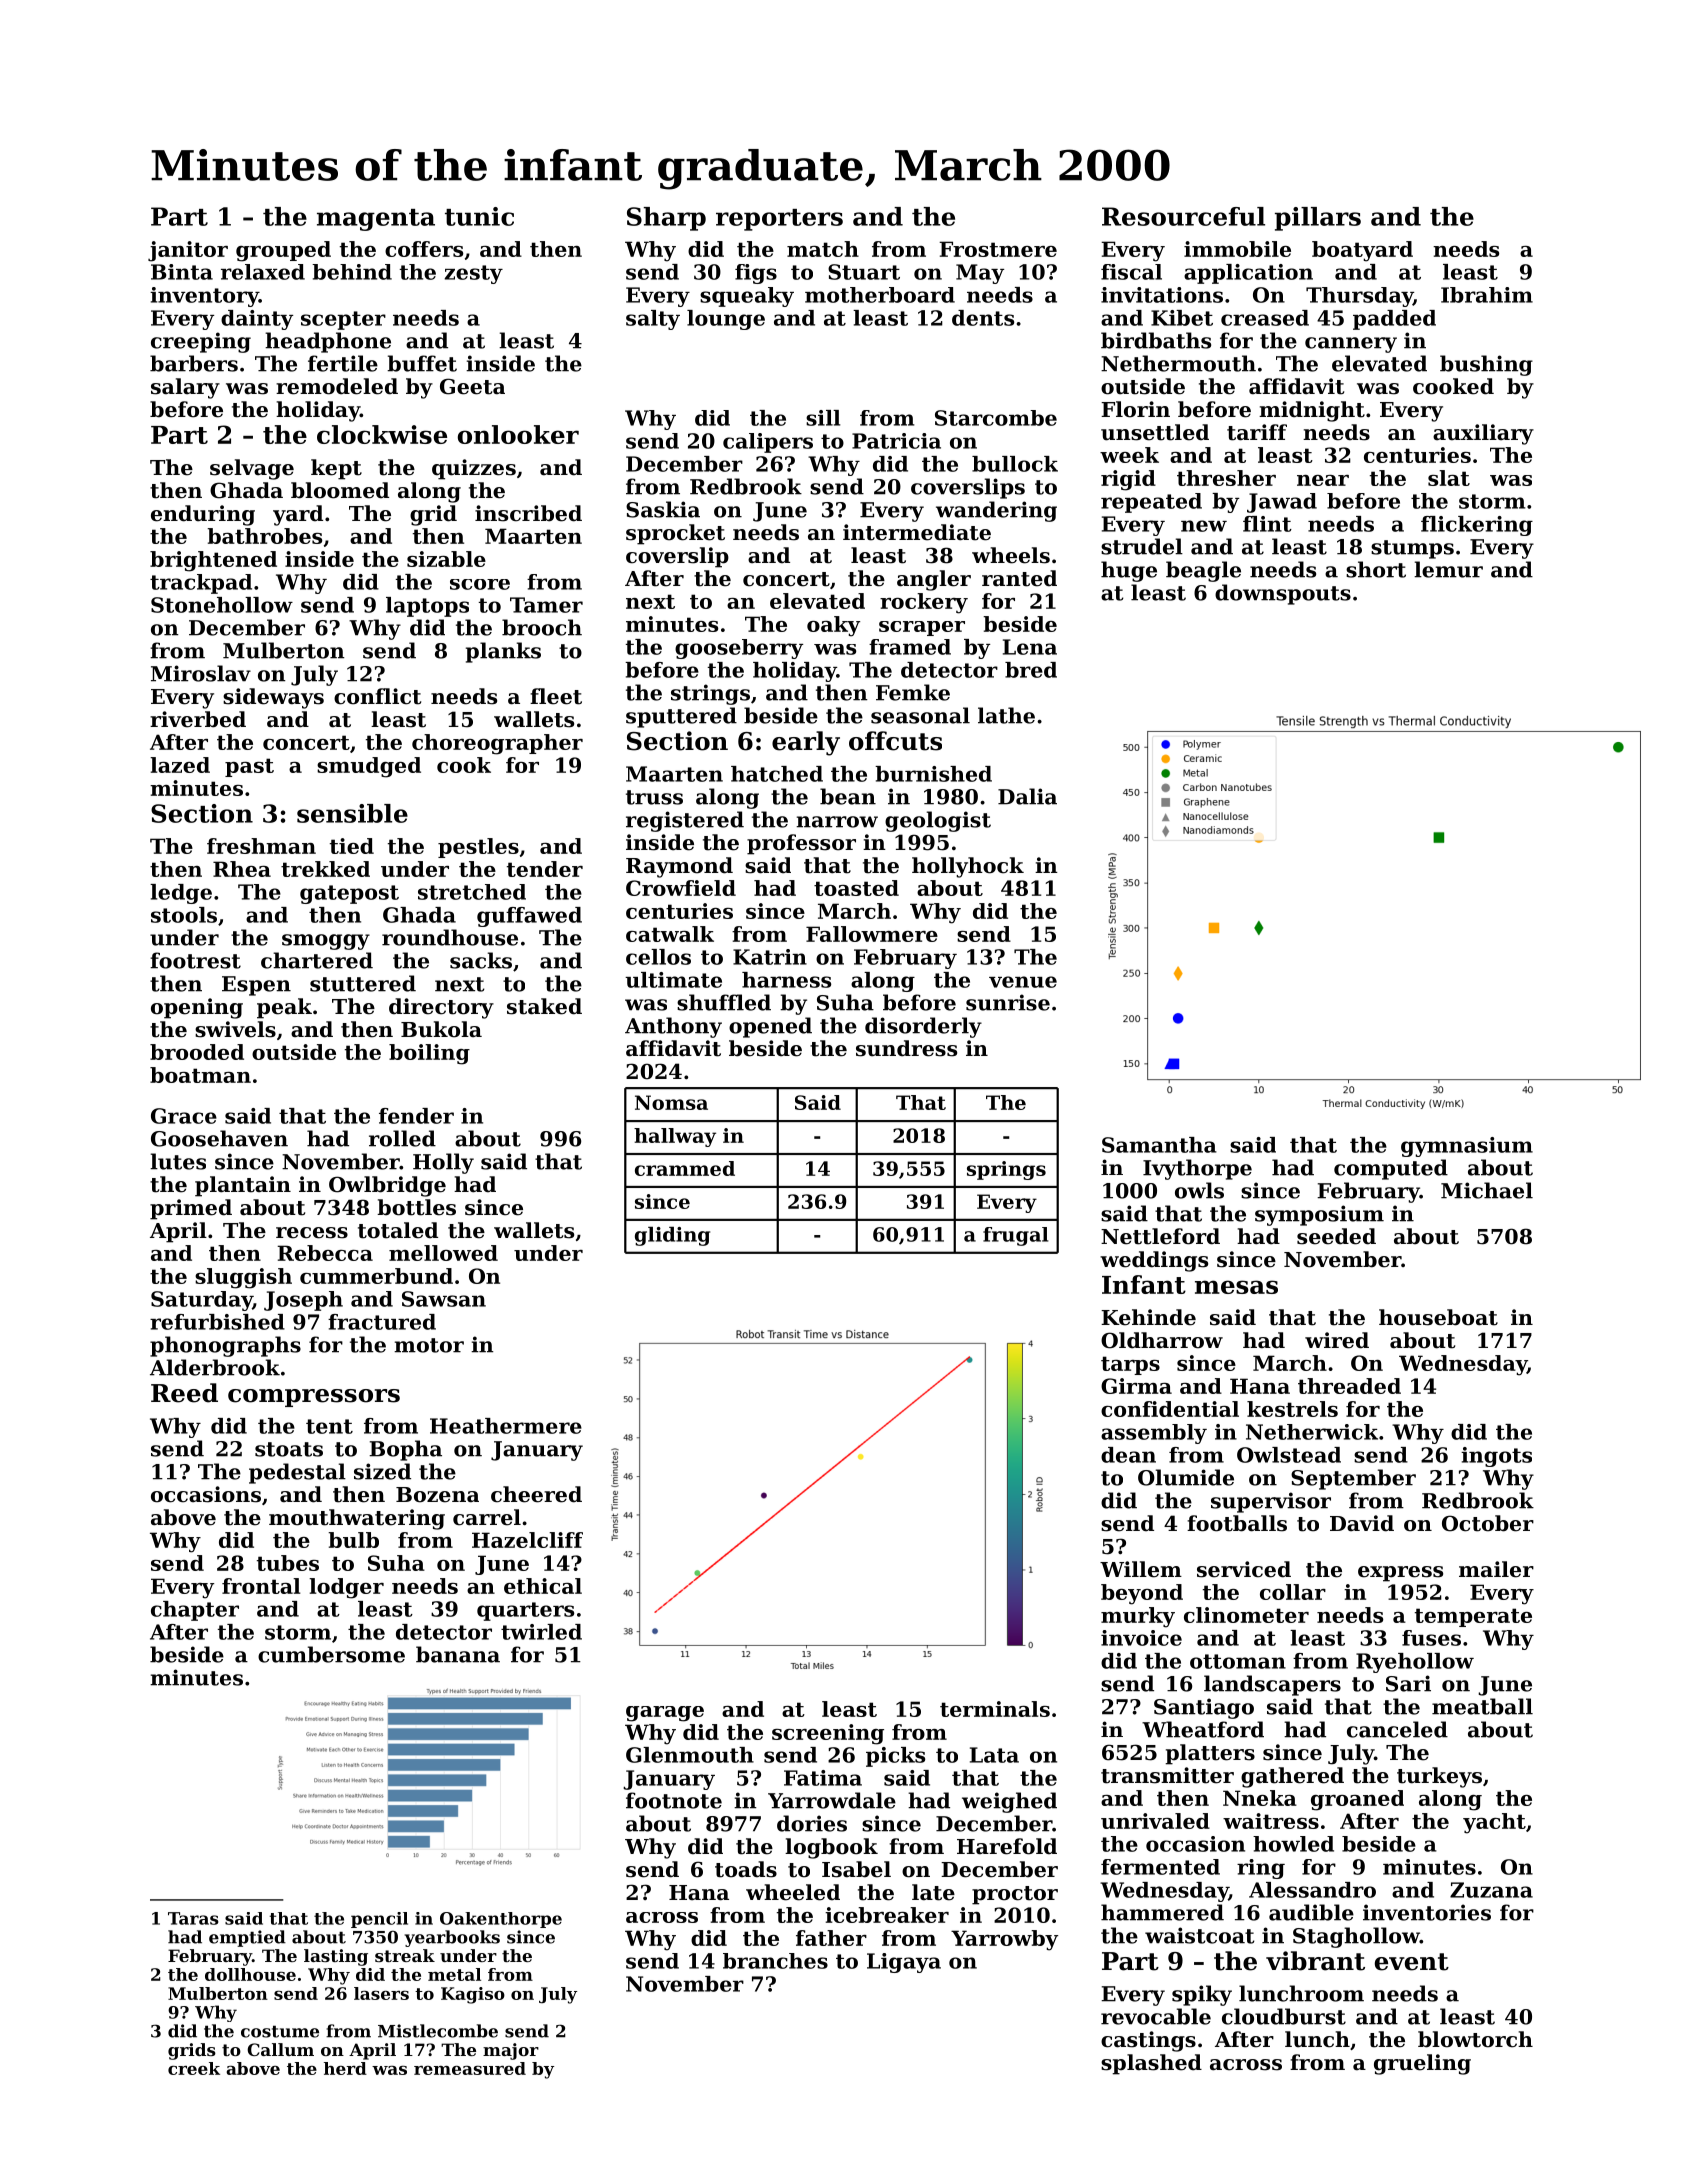  Describe the element at coordinates (352, 813) in the image. I see `sensible` at that location.
